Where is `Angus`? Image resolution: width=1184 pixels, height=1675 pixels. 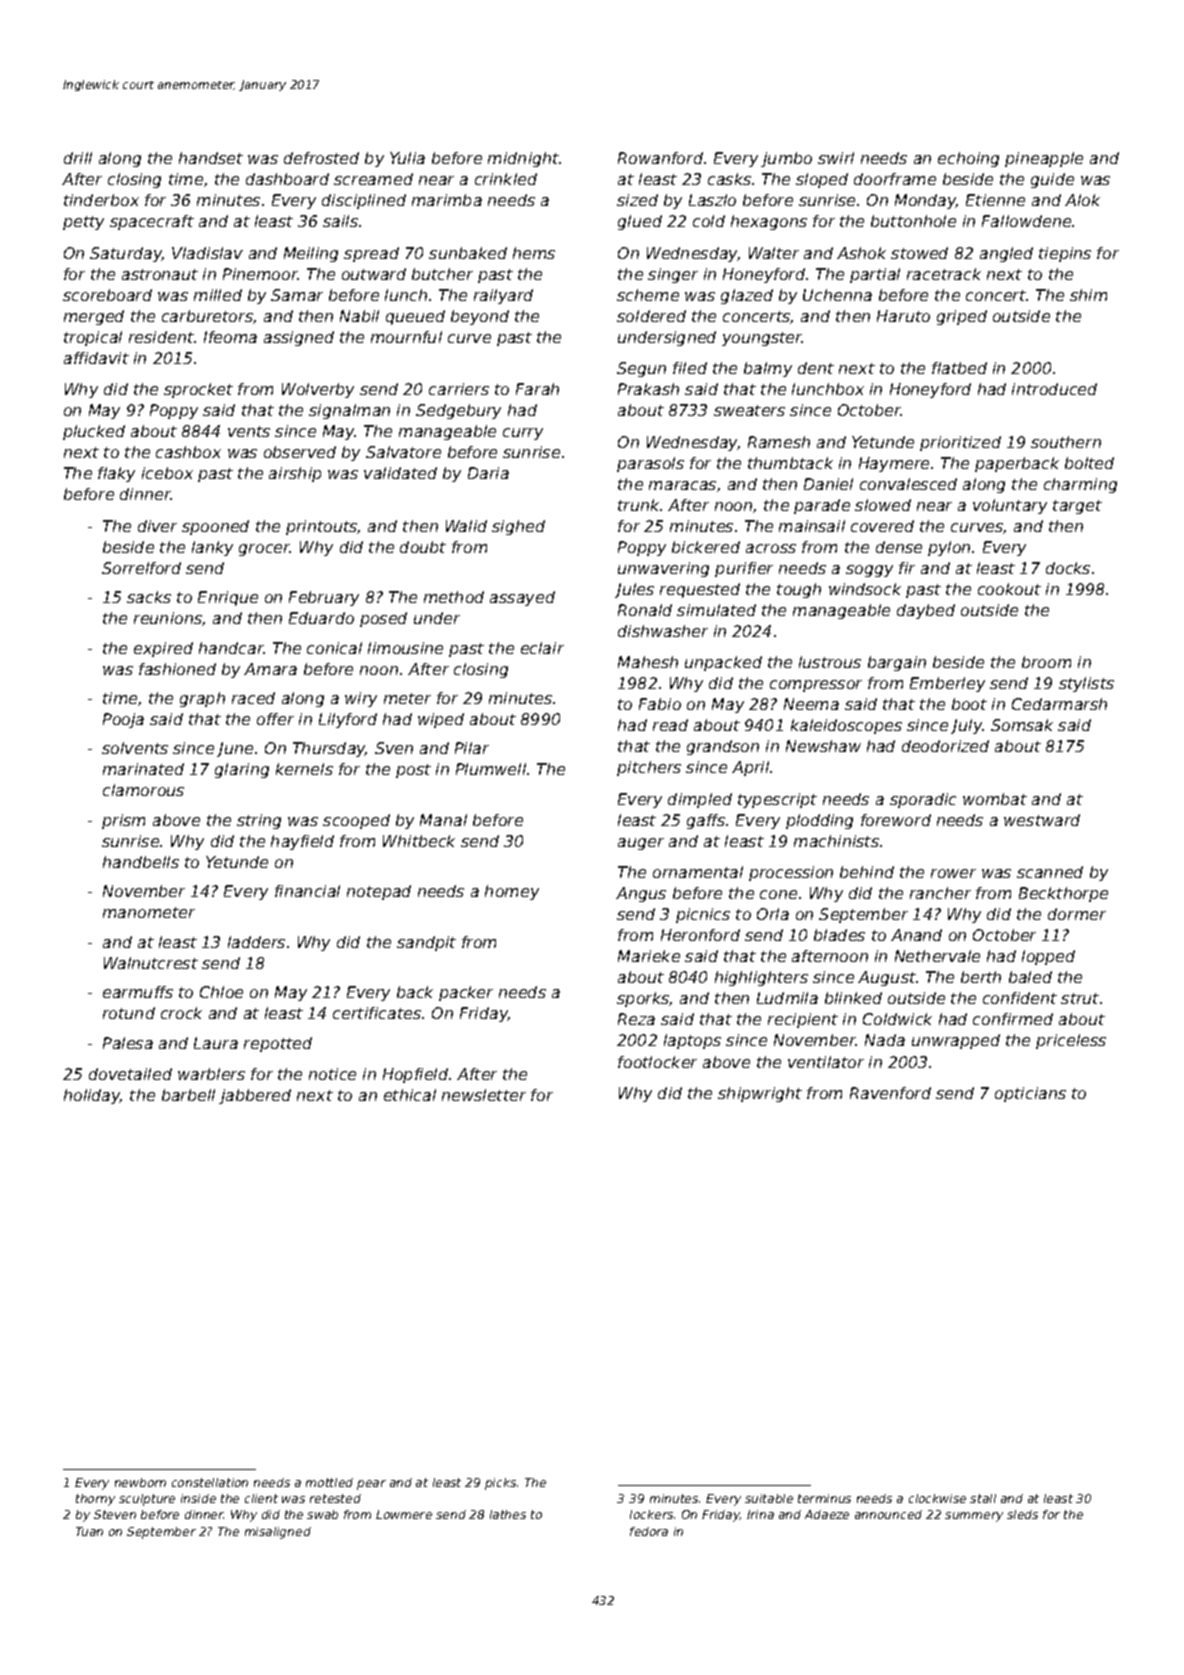
Angus is located at coordinates (641, 894).
